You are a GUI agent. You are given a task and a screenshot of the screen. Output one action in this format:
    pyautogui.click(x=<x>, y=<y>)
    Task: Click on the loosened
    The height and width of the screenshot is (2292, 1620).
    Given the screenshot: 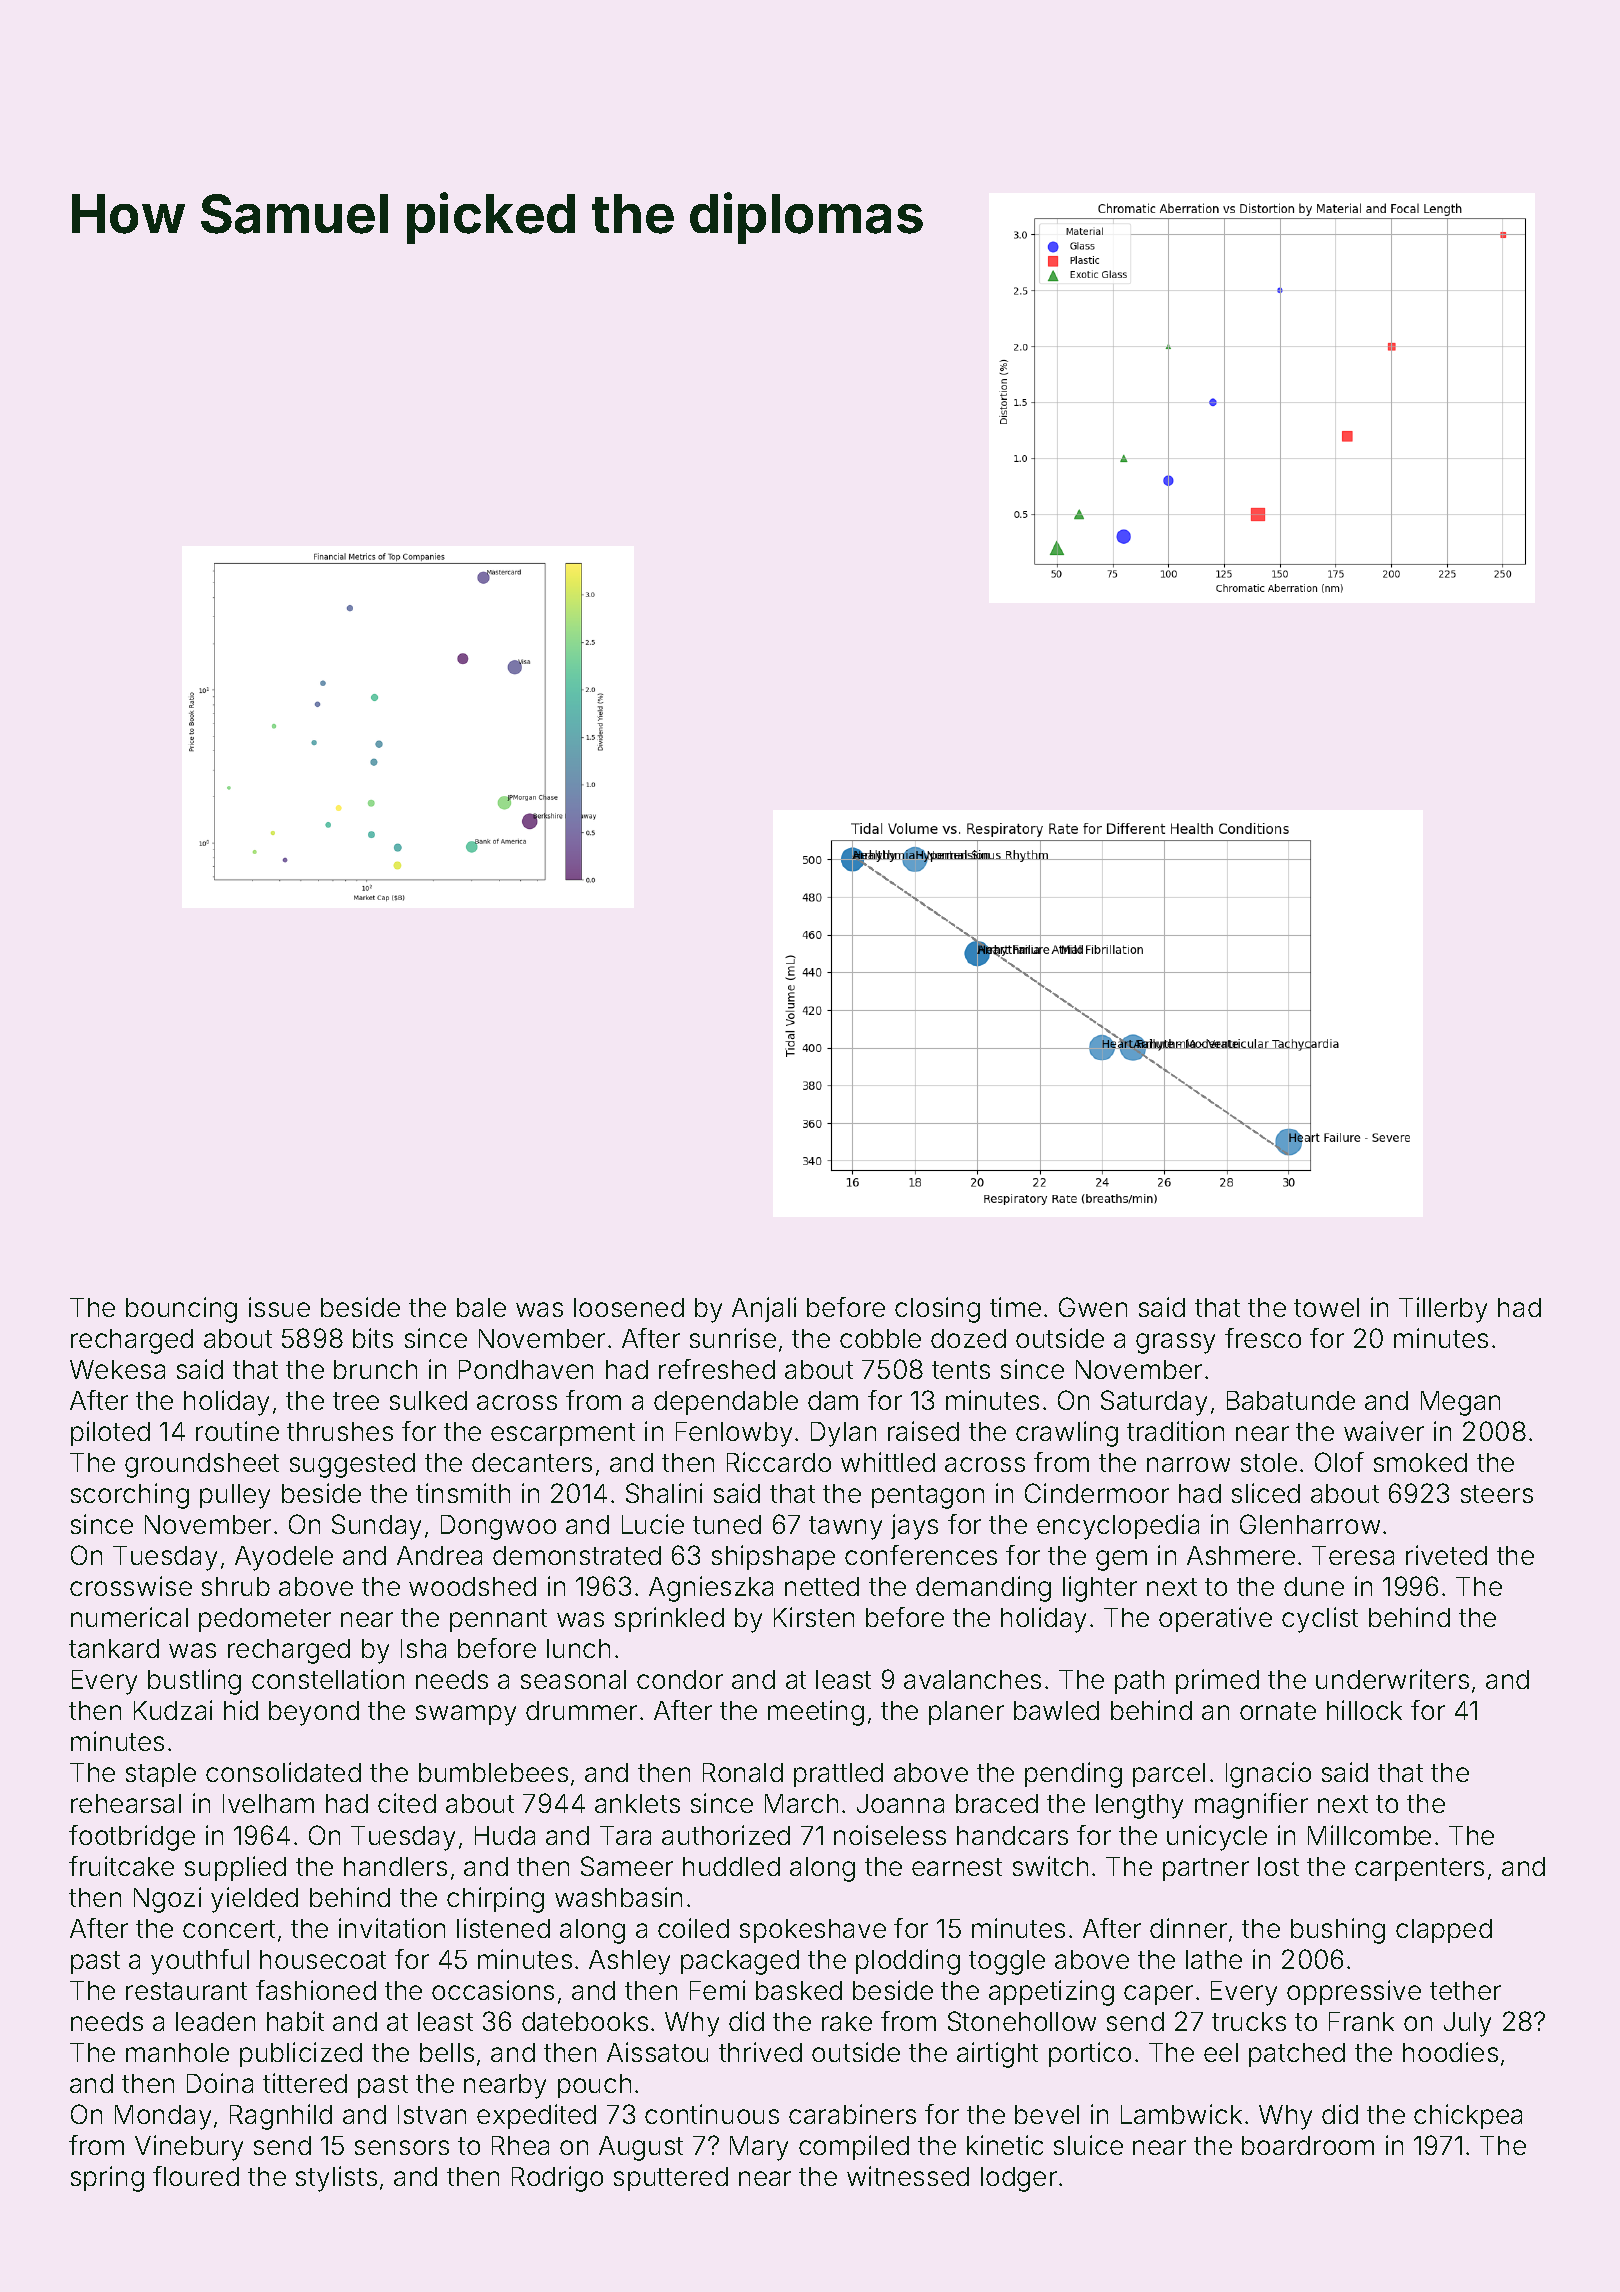 What is the action you would take?
    pyautogui.click(x=629, y=1307)
